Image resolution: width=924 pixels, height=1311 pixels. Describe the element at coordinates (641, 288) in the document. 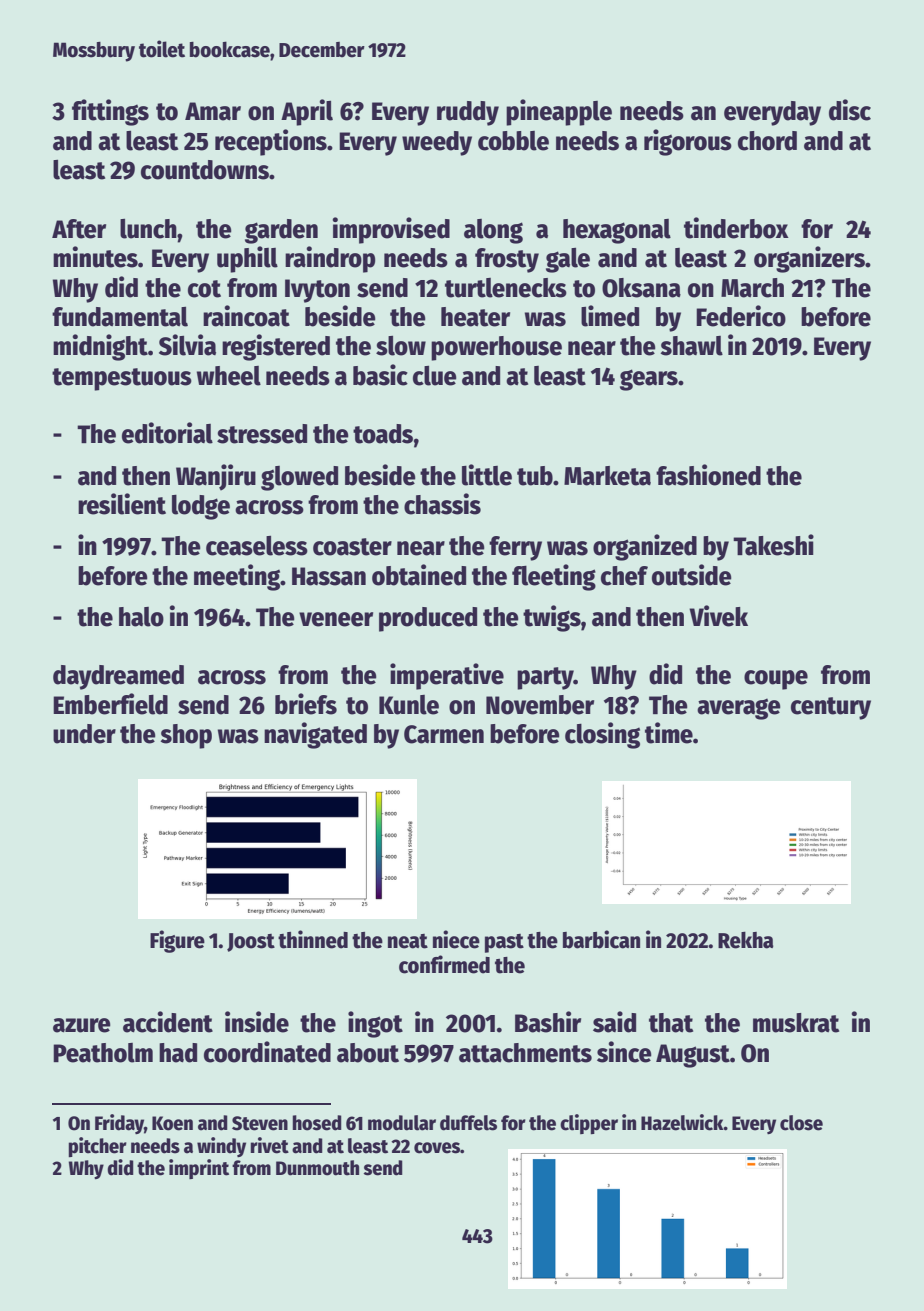

I see `Oksana` at that location.
